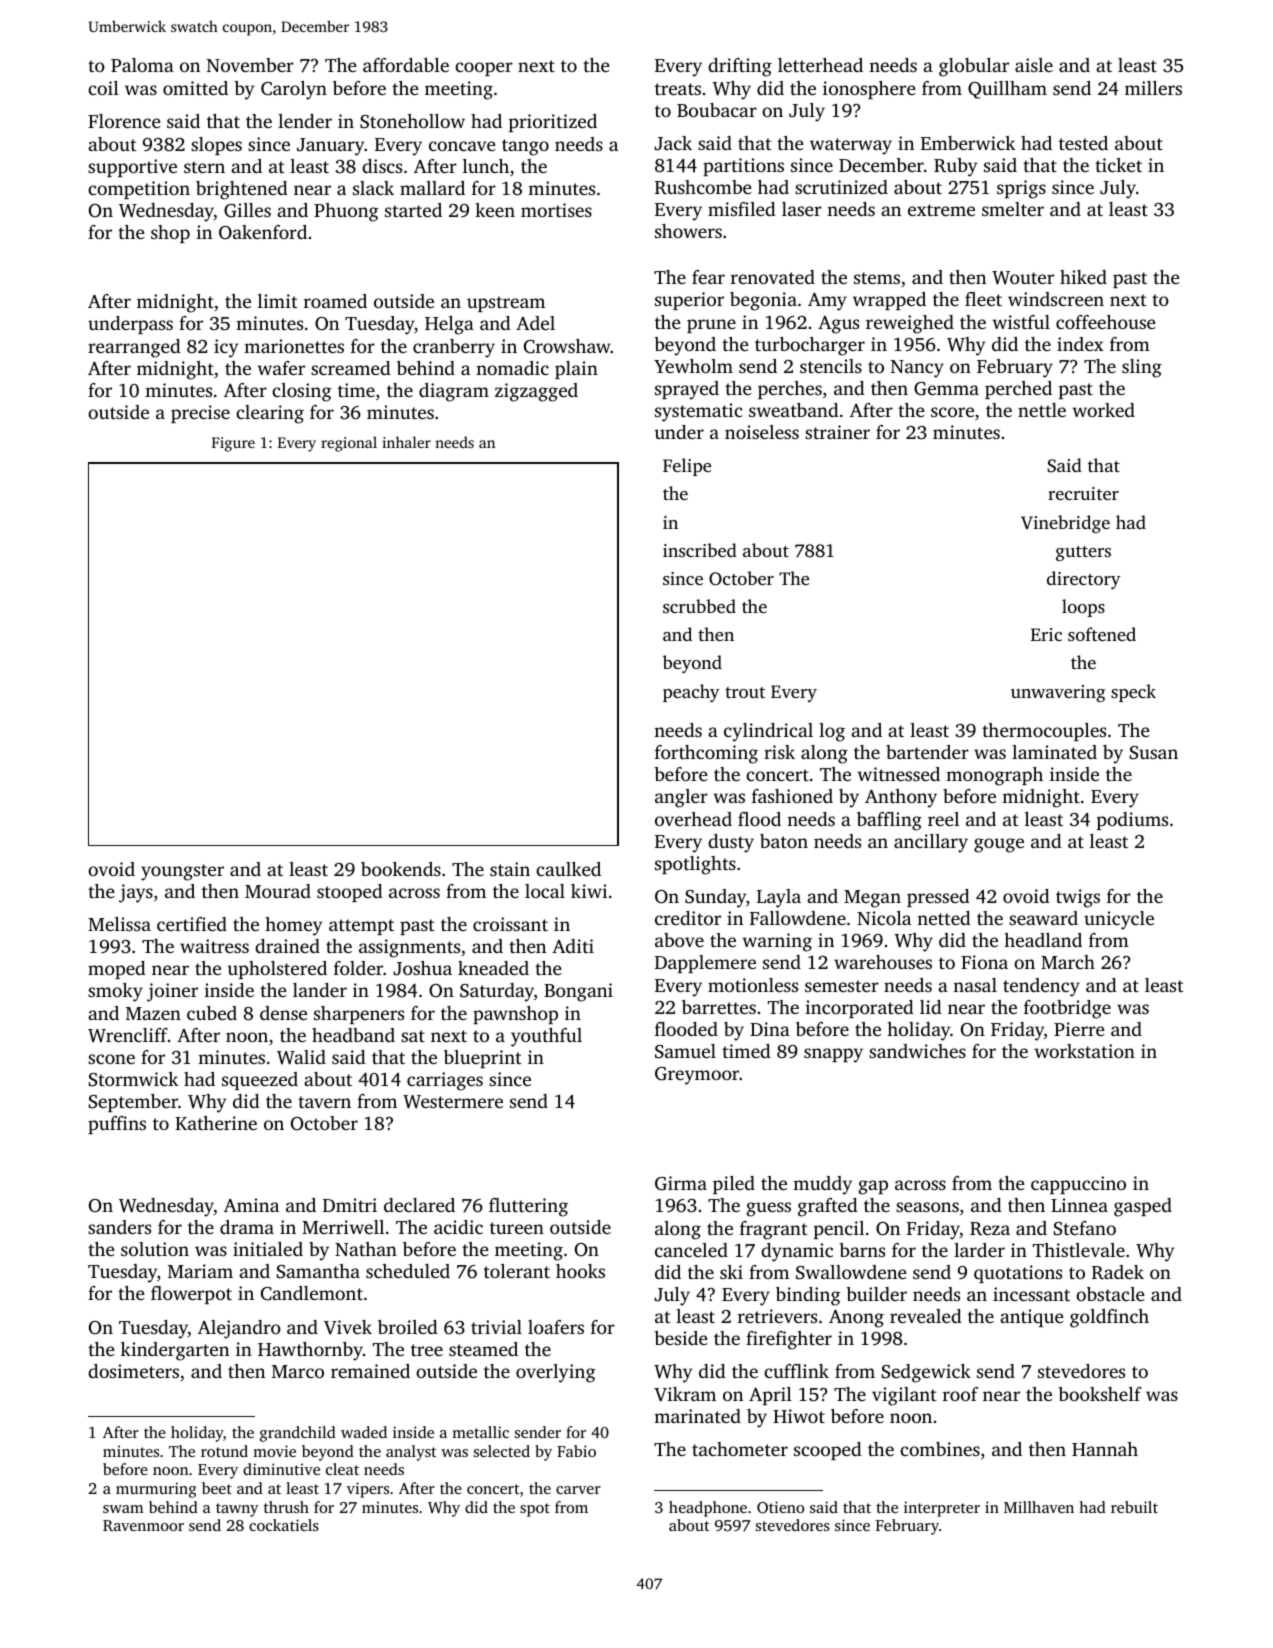 This screenshot has height=1648, width=1273. What do you see at coordinates (546, 1037) in the screenshot?
I see `youthful` at bounding box center [546, 1037].
